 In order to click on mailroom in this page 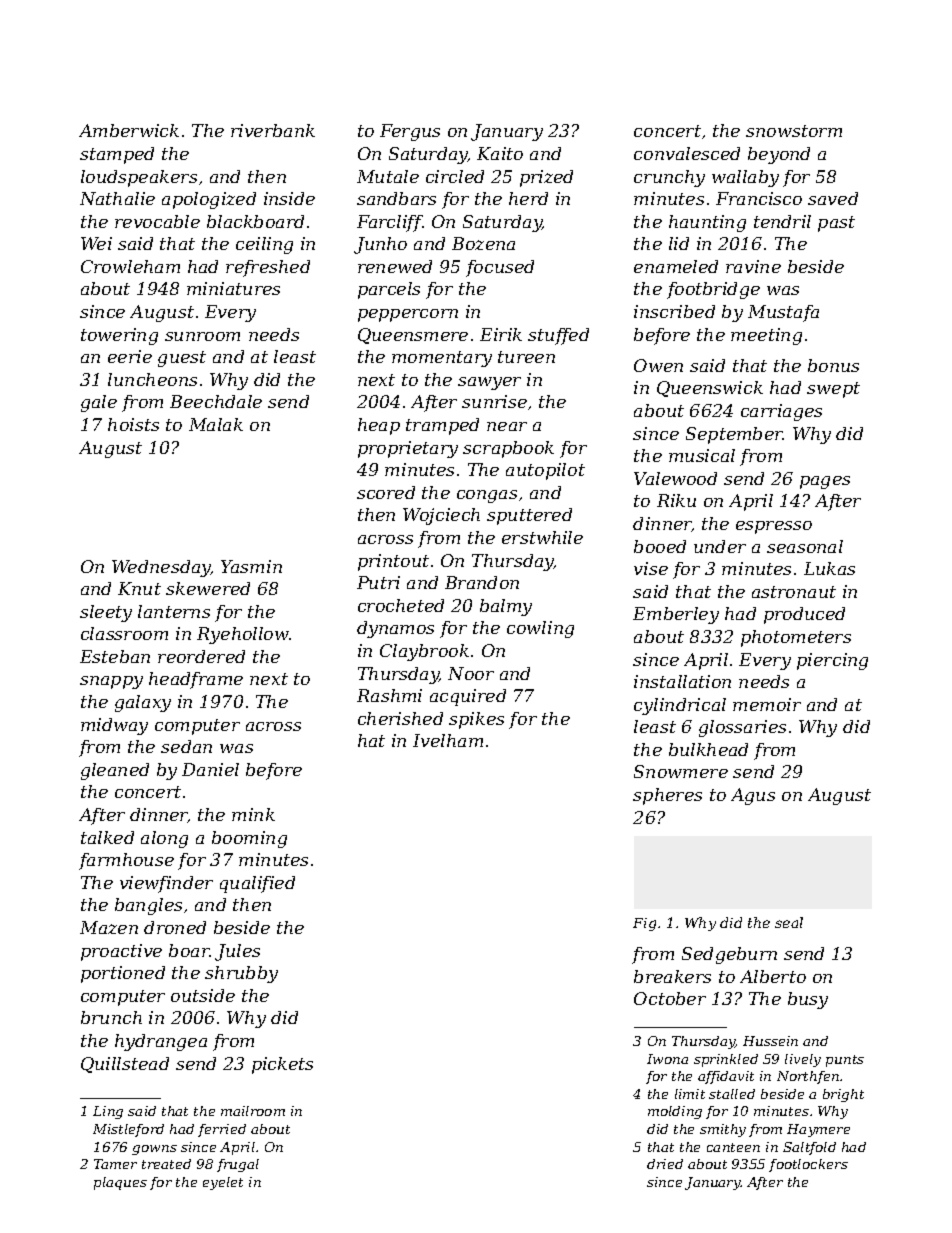, I will do `click(253, 1111)`.
